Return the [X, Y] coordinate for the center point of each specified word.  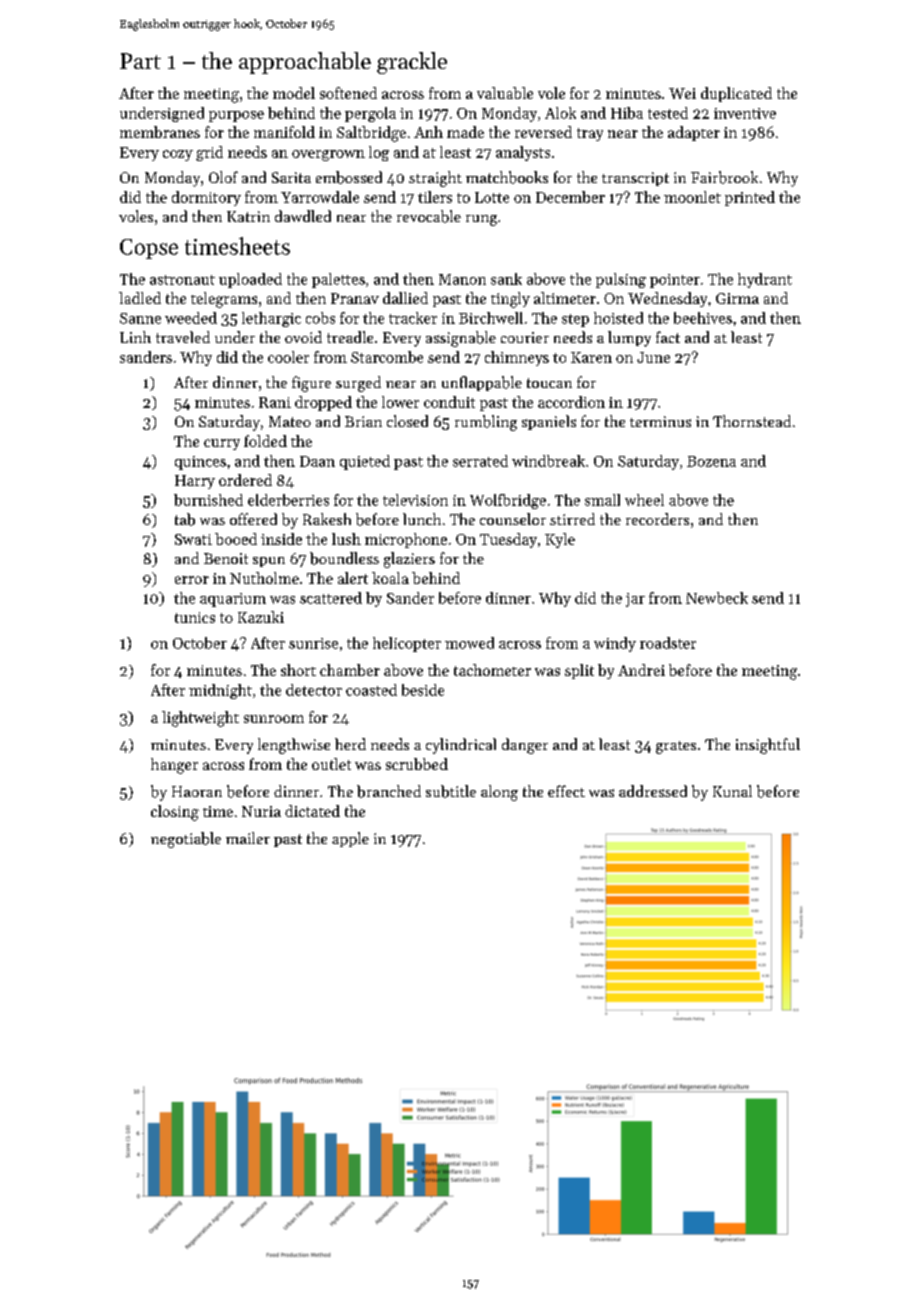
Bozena [711, 461]
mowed [469, 643]
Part [140, 61]
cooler [288, 357]
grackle [412, 63]
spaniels [549, 422]
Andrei [641, 670]
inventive [745, 113]
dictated [312, 811]
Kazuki [261, 617]
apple [350, 839]
